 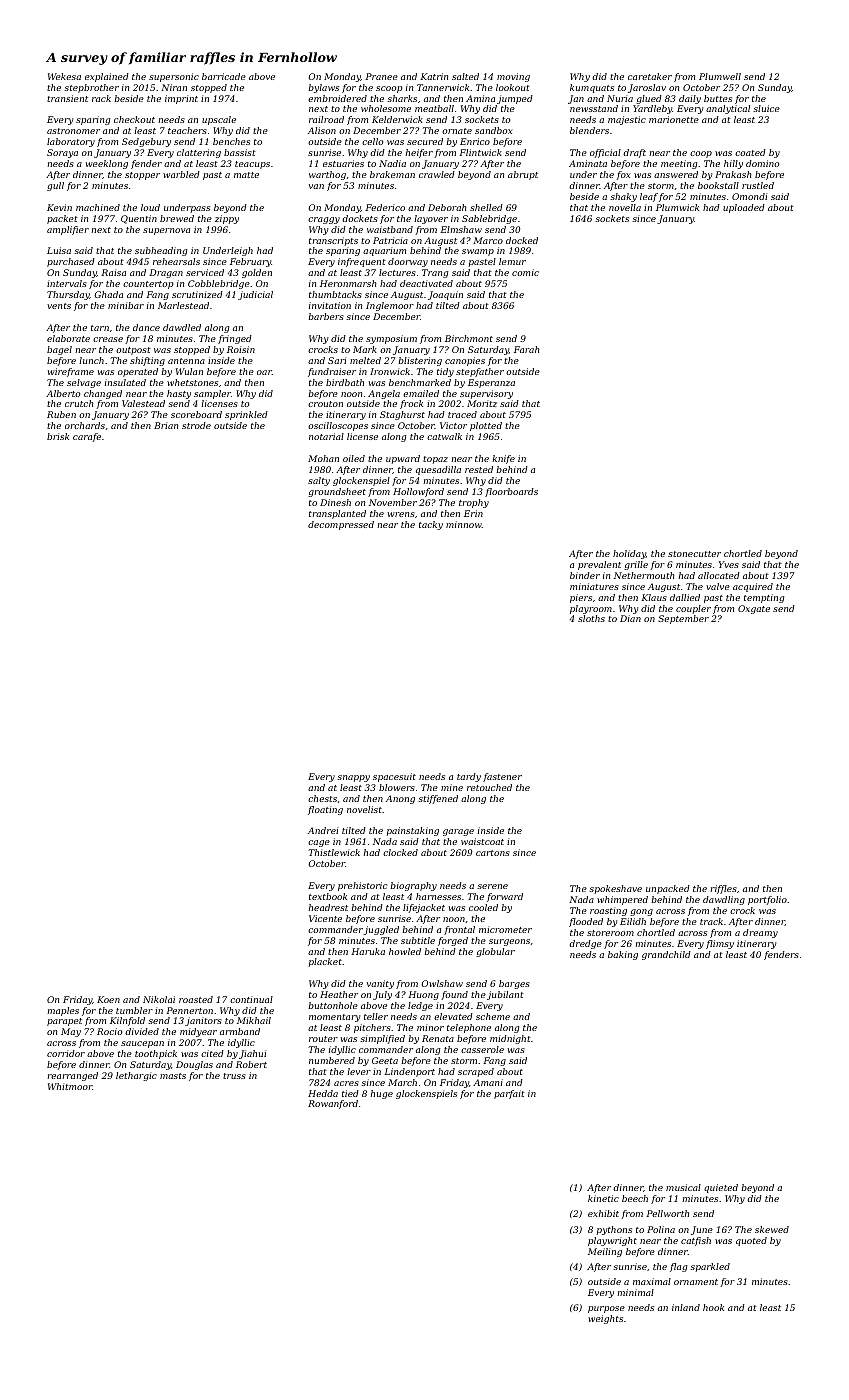 What do you see at coordinates (629, 554) in the screenshot?
I see `holiday` at bounding box center [629, 554].
